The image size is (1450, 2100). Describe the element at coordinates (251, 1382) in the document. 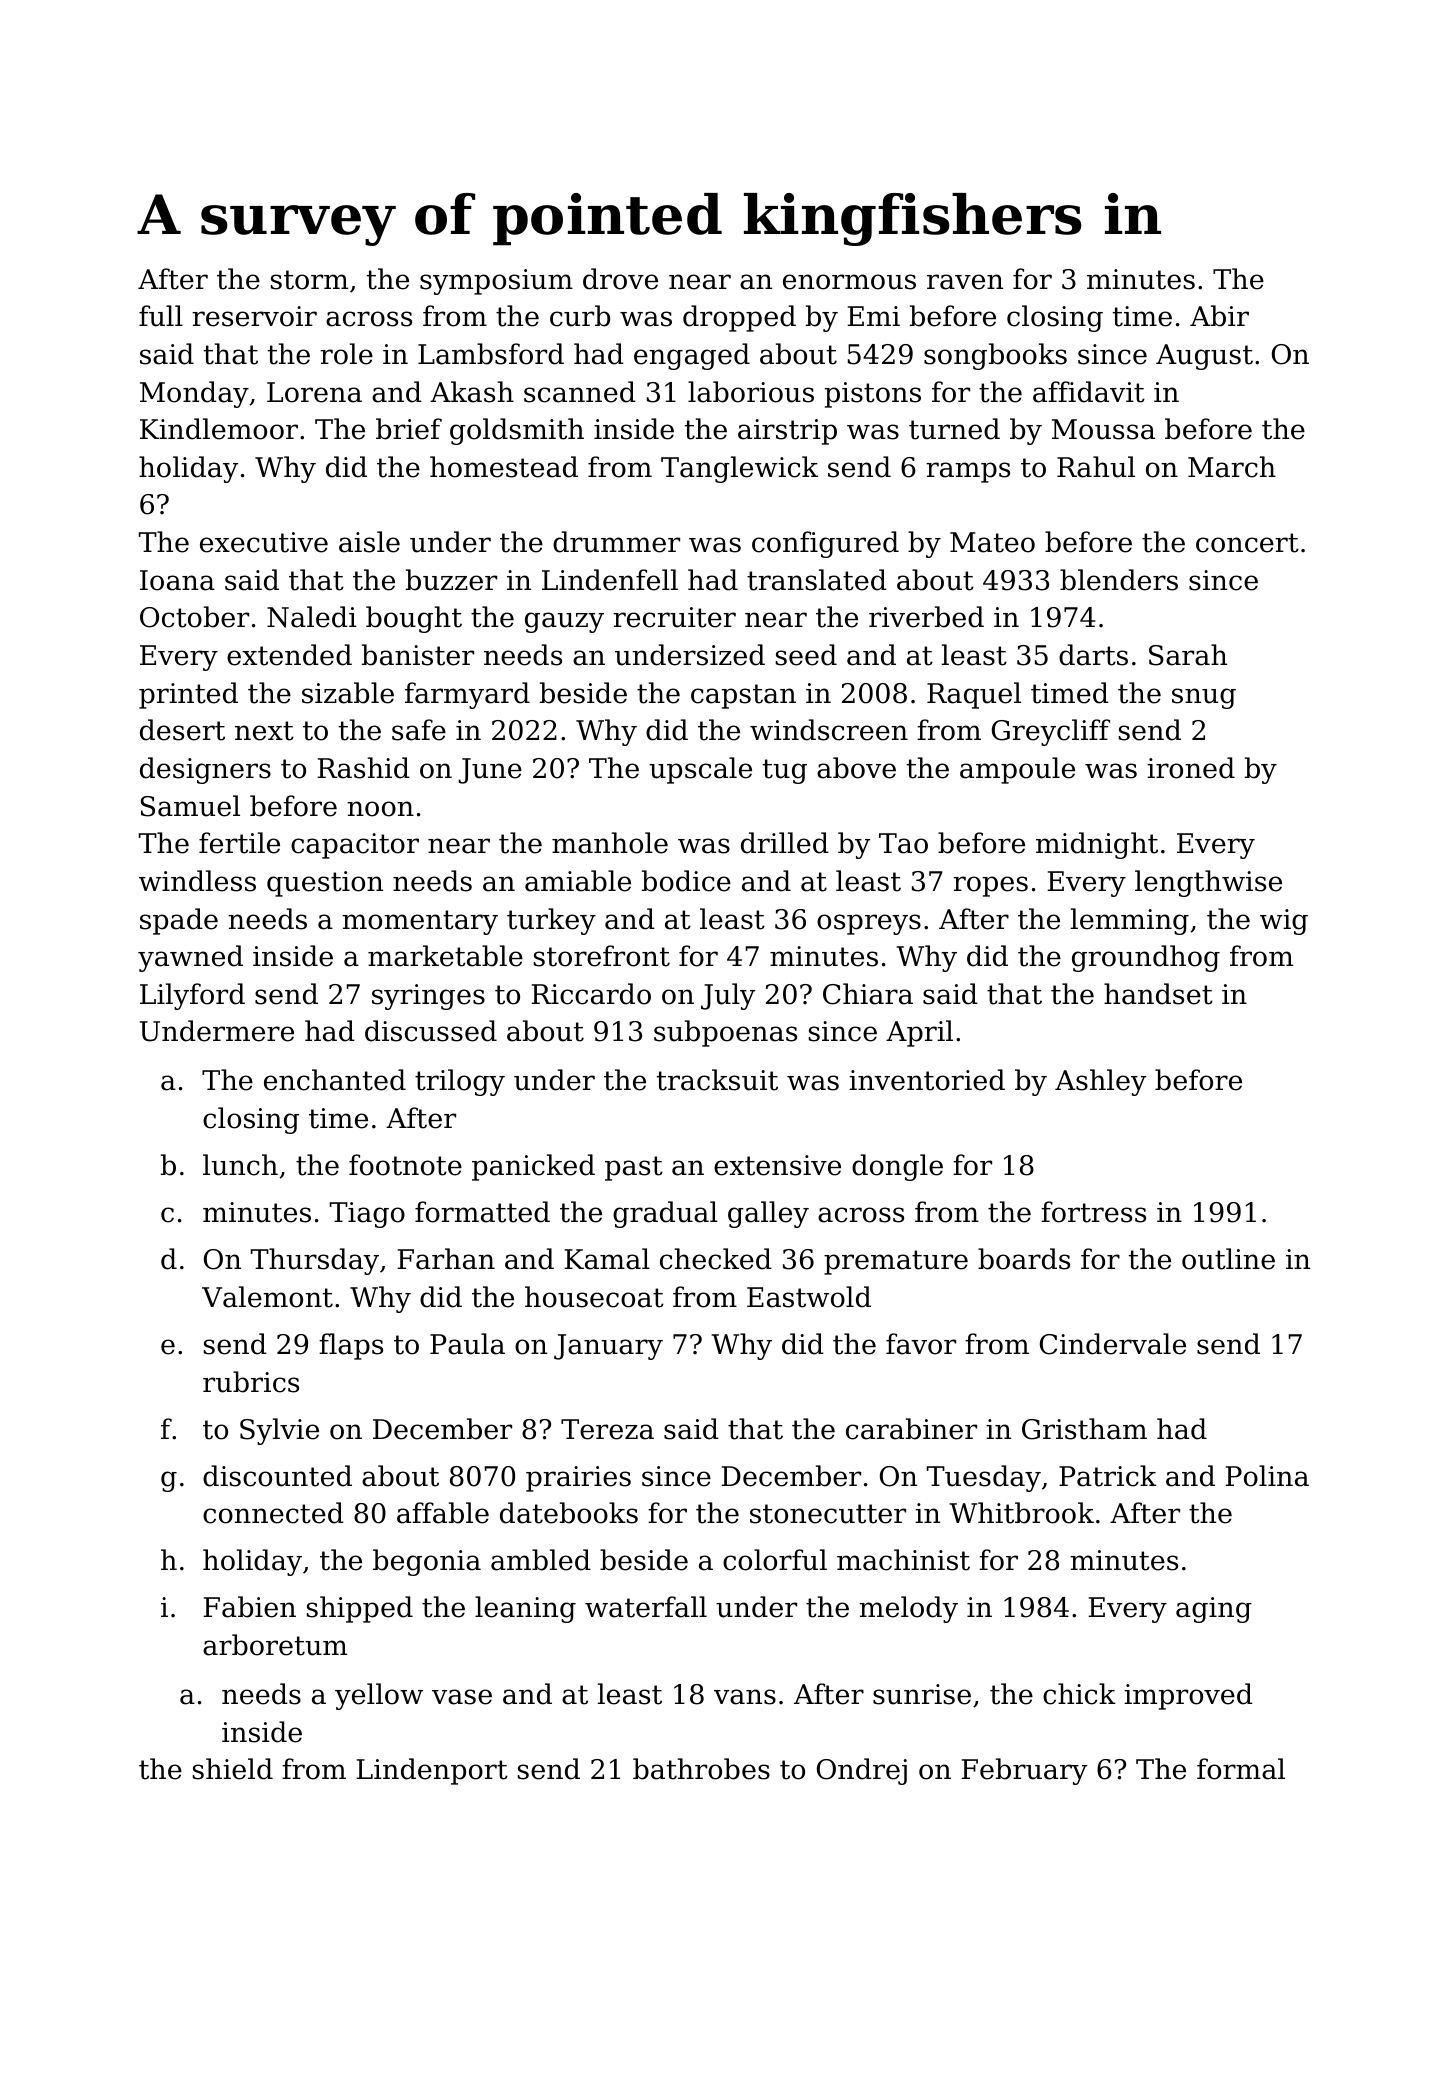

I see `rubrics` at that location.
